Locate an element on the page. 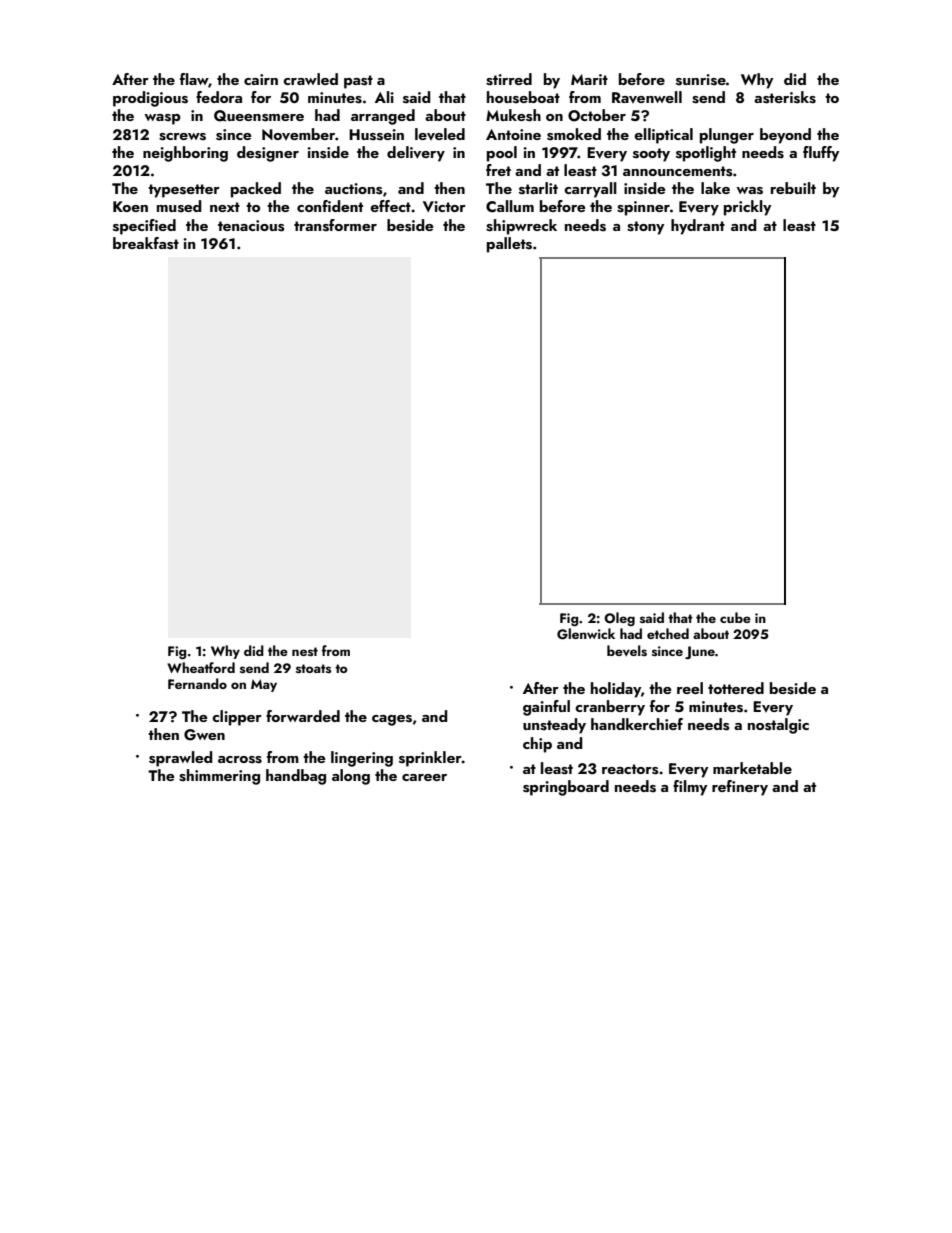 This page has width=952, height=1233. stony is located at coordinates (645, 228).
